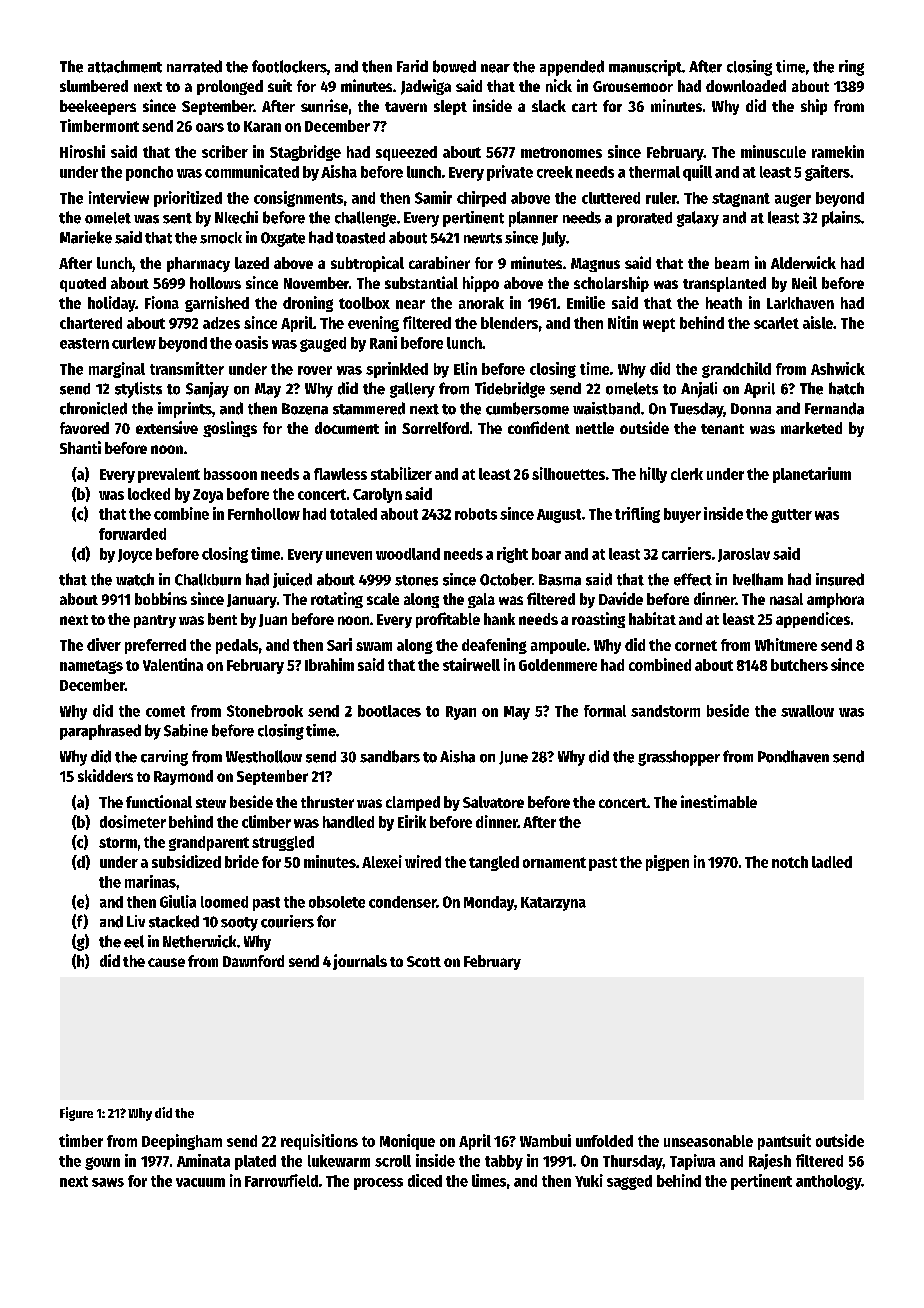 The image size is (924, 1308). Describe the element at coordinates (208, 579) in the document. I see `Chalkburn` at that location.
